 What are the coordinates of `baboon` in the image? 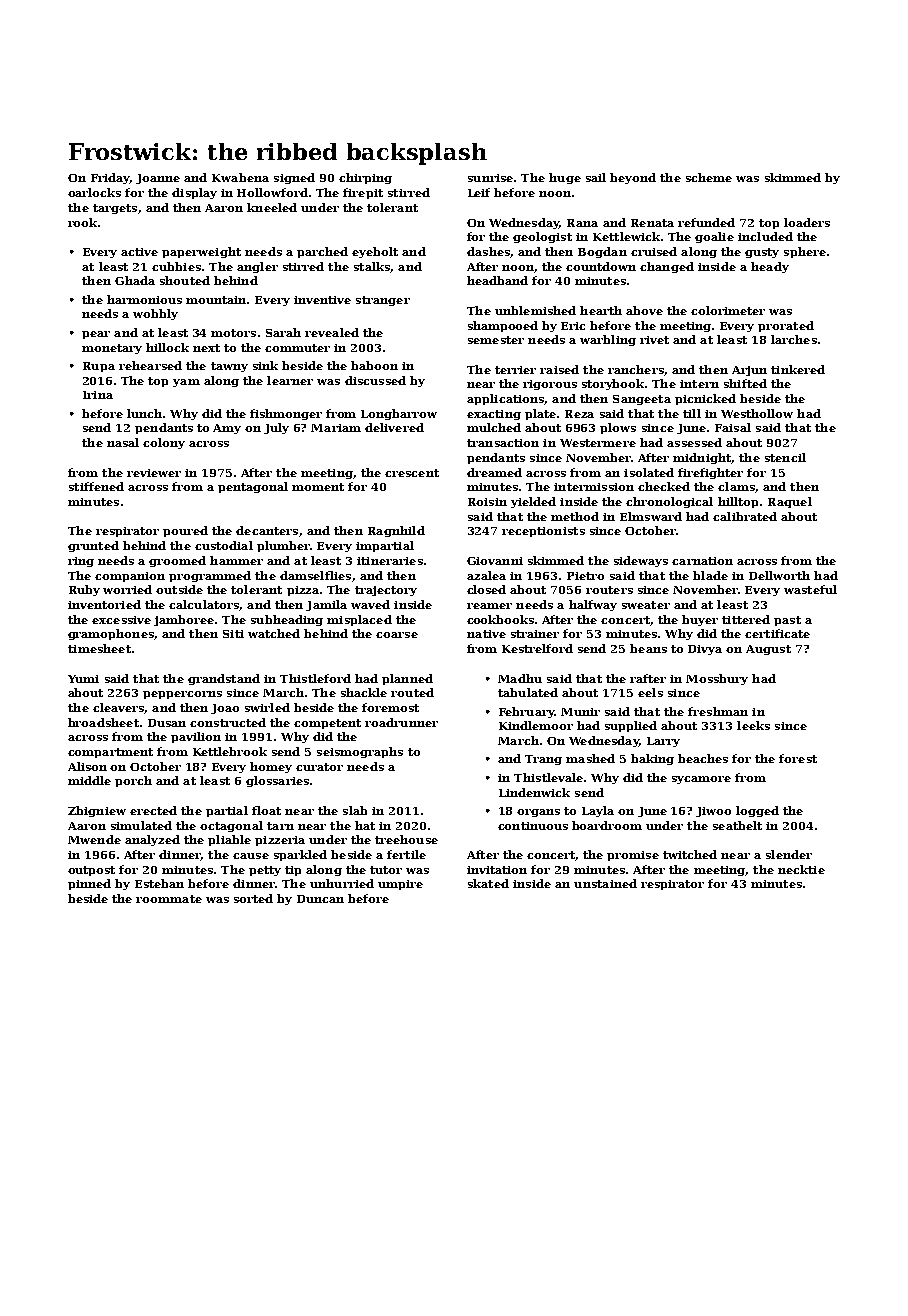 It's located at (374, 365).
